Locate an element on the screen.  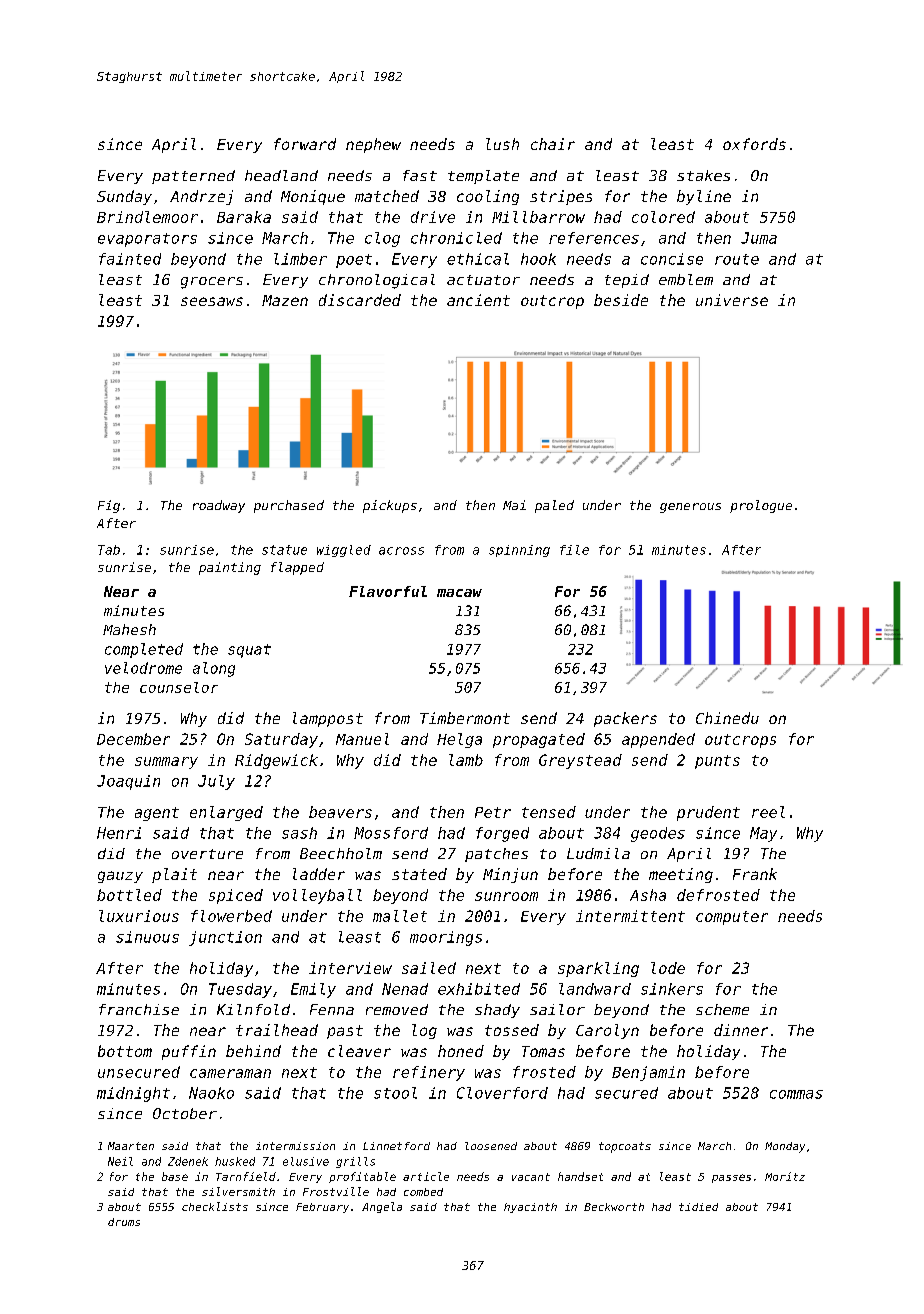
packers is located at coordinates (625, 719).
